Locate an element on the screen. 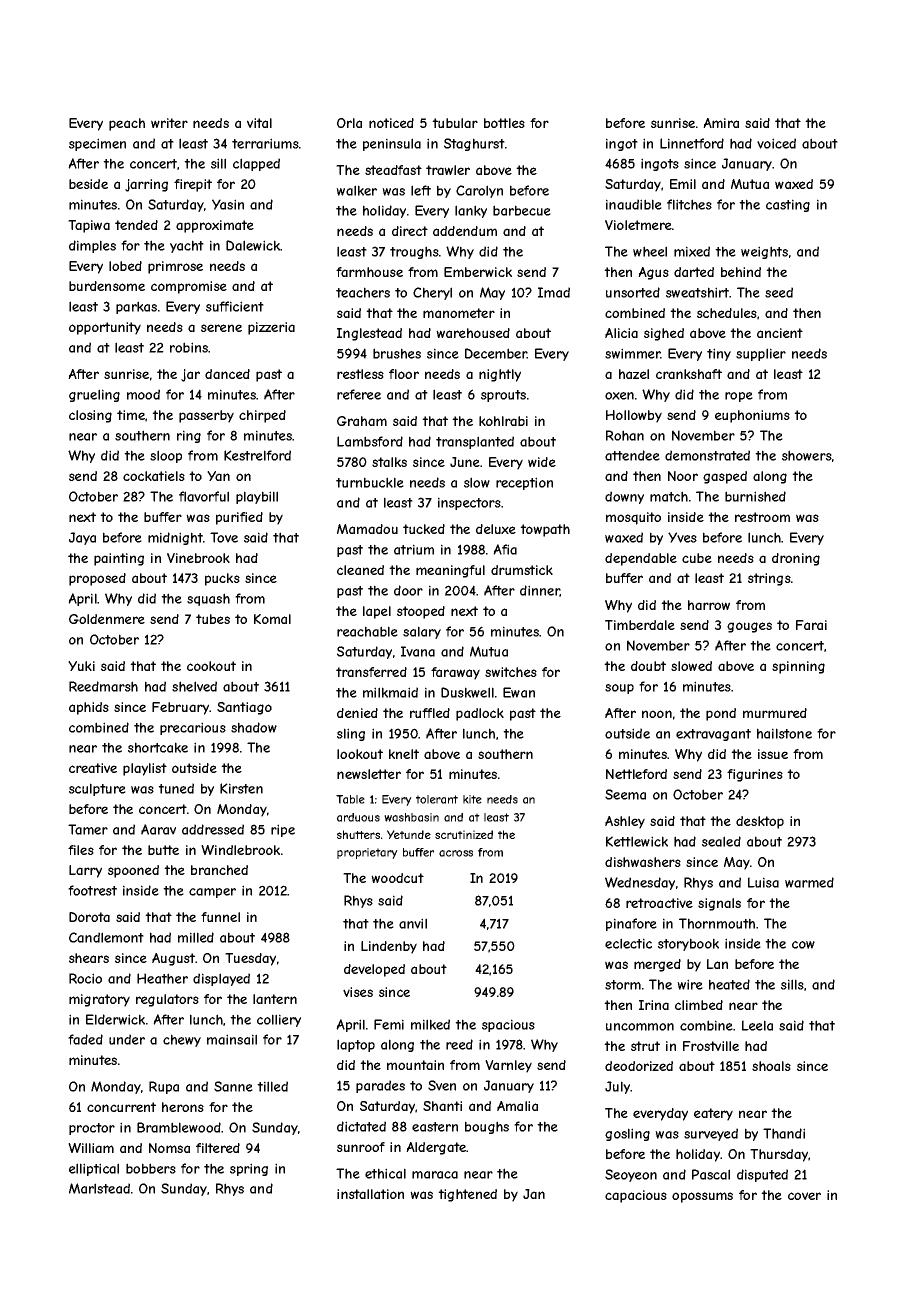 The image size is (908, 1316). spacious is located at coordinates (508, 1025).
